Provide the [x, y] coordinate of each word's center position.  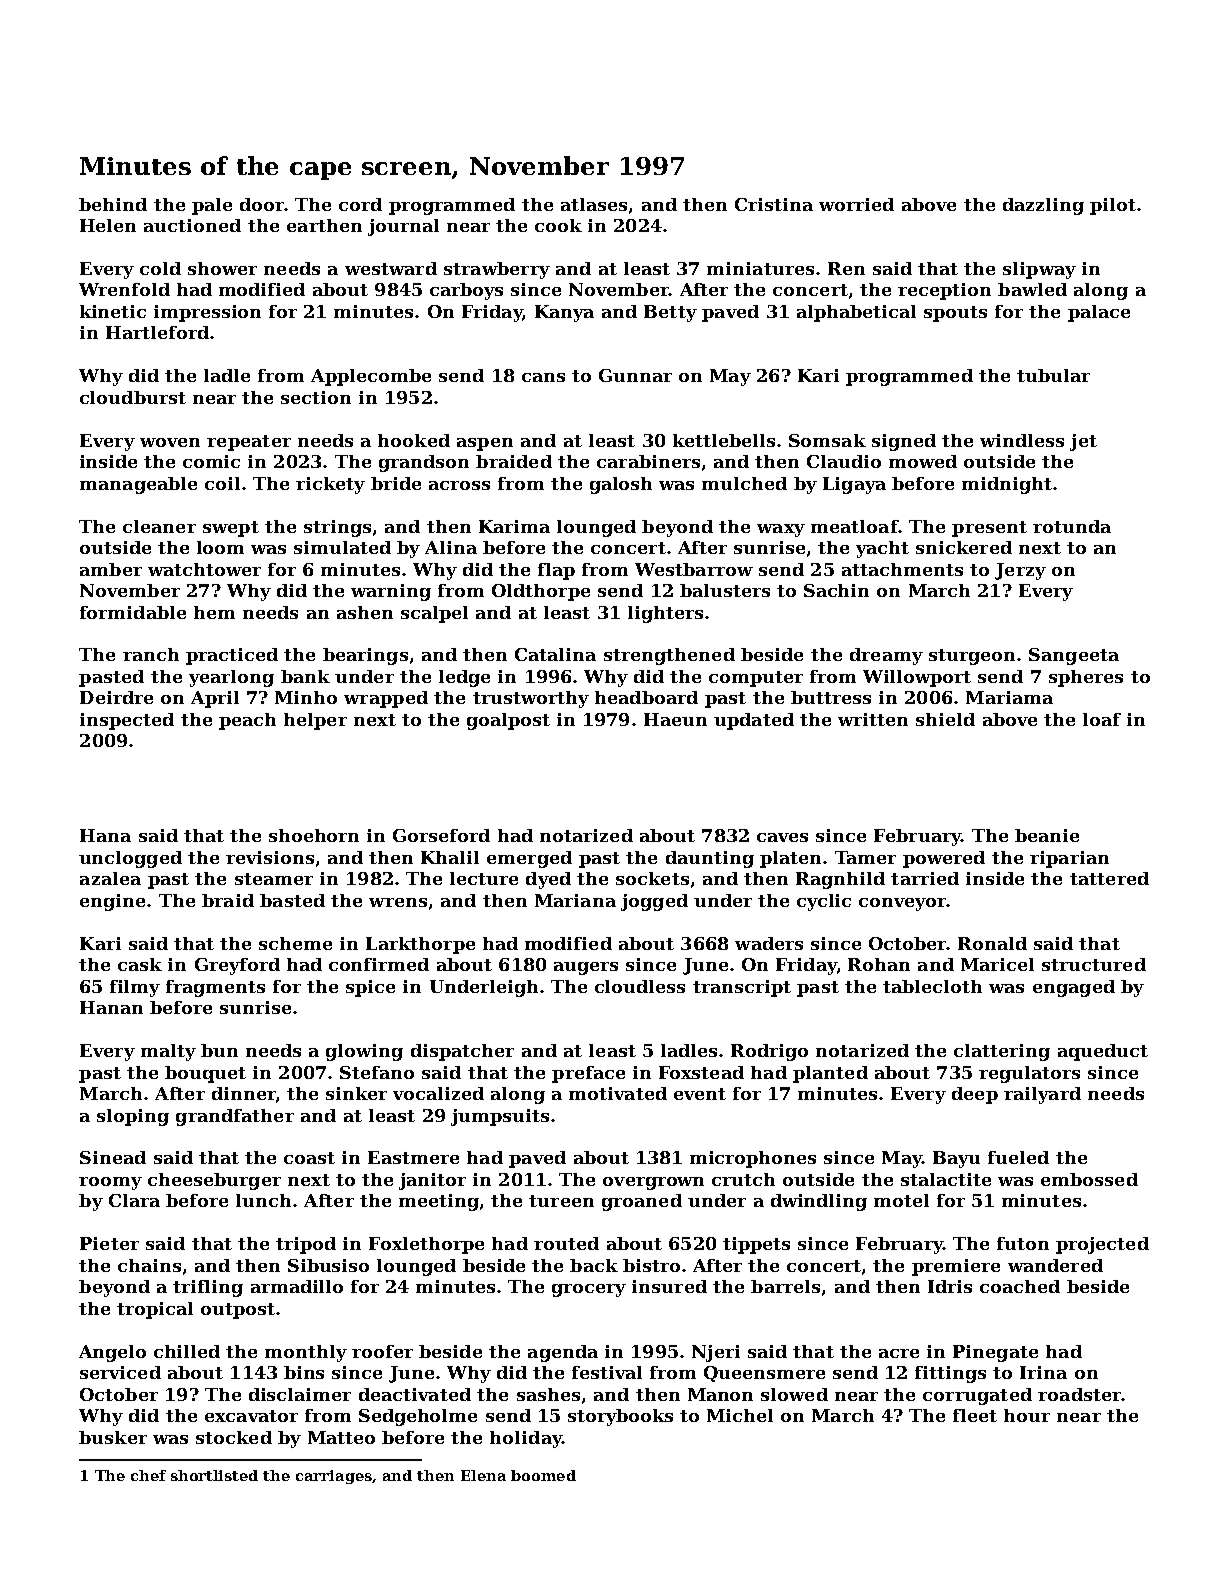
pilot [1113, 206]
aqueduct [1103, 1052]
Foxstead [701, 1072]
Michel [740, 1415]
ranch [151, 654]
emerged [529, 859]
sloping [133, 1117]
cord [360, 204]
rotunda [1072, 526]
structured [1094, 964]
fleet [975, 1415]
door [262, 204]
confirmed [379, 964]
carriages [334, 1477]
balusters [725, 590]
